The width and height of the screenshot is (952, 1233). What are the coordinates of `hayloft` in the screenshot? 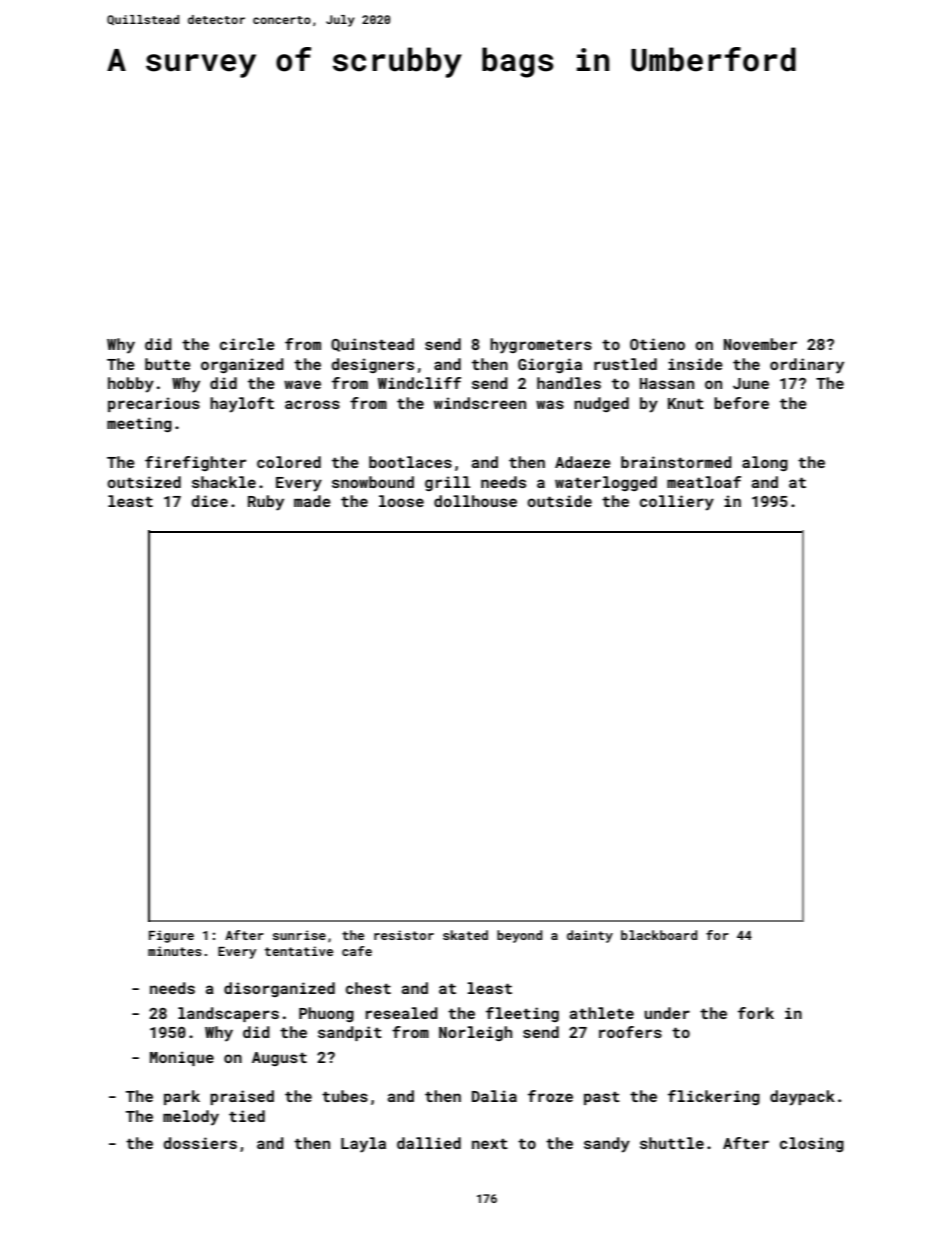 It's located at (242, 405).
